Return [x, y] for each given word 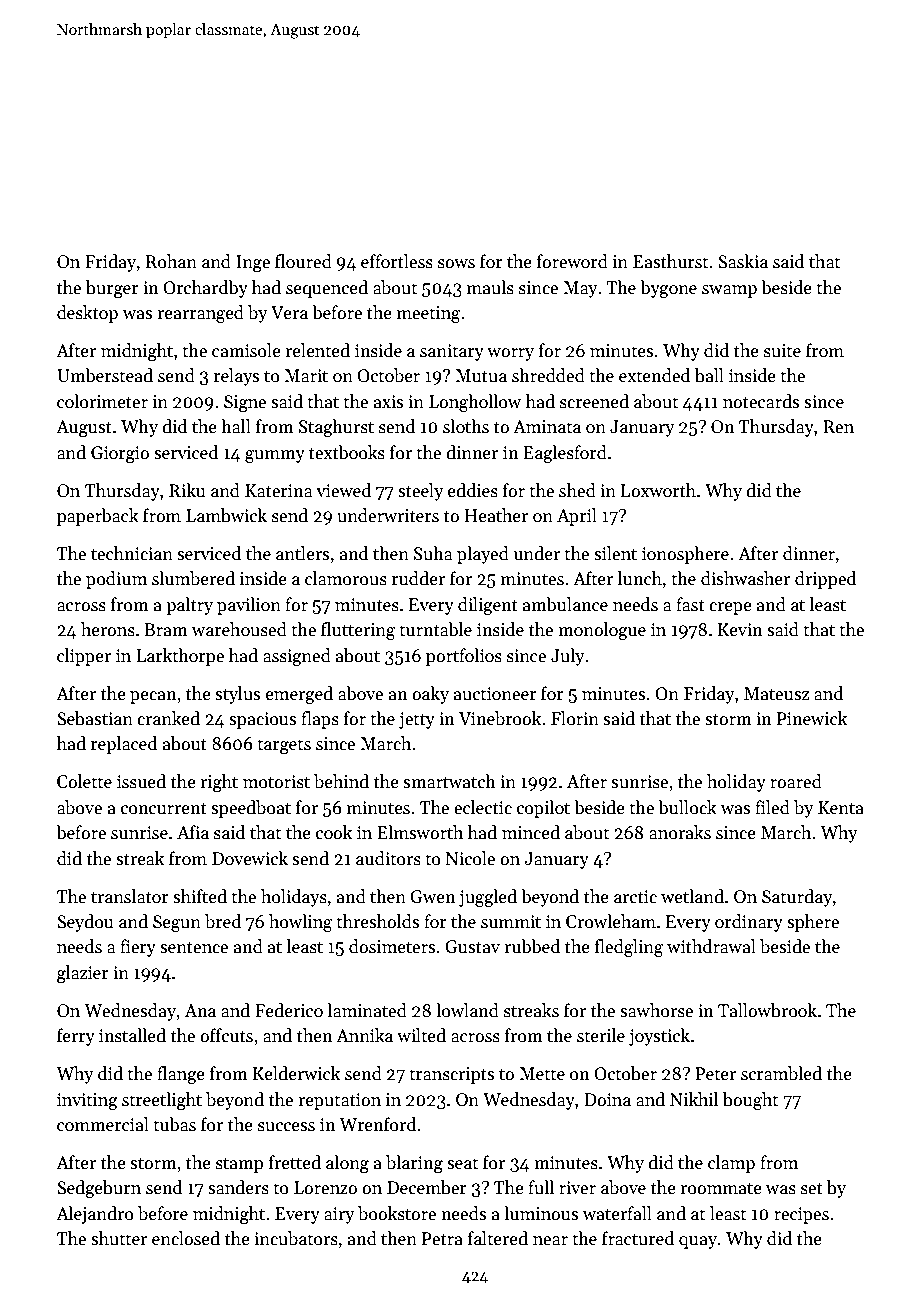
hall [236, 426]
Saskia [743, 261]
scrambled [781, 1073]
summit [511, 922]
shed [577, 490]
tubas [174, 1124]
